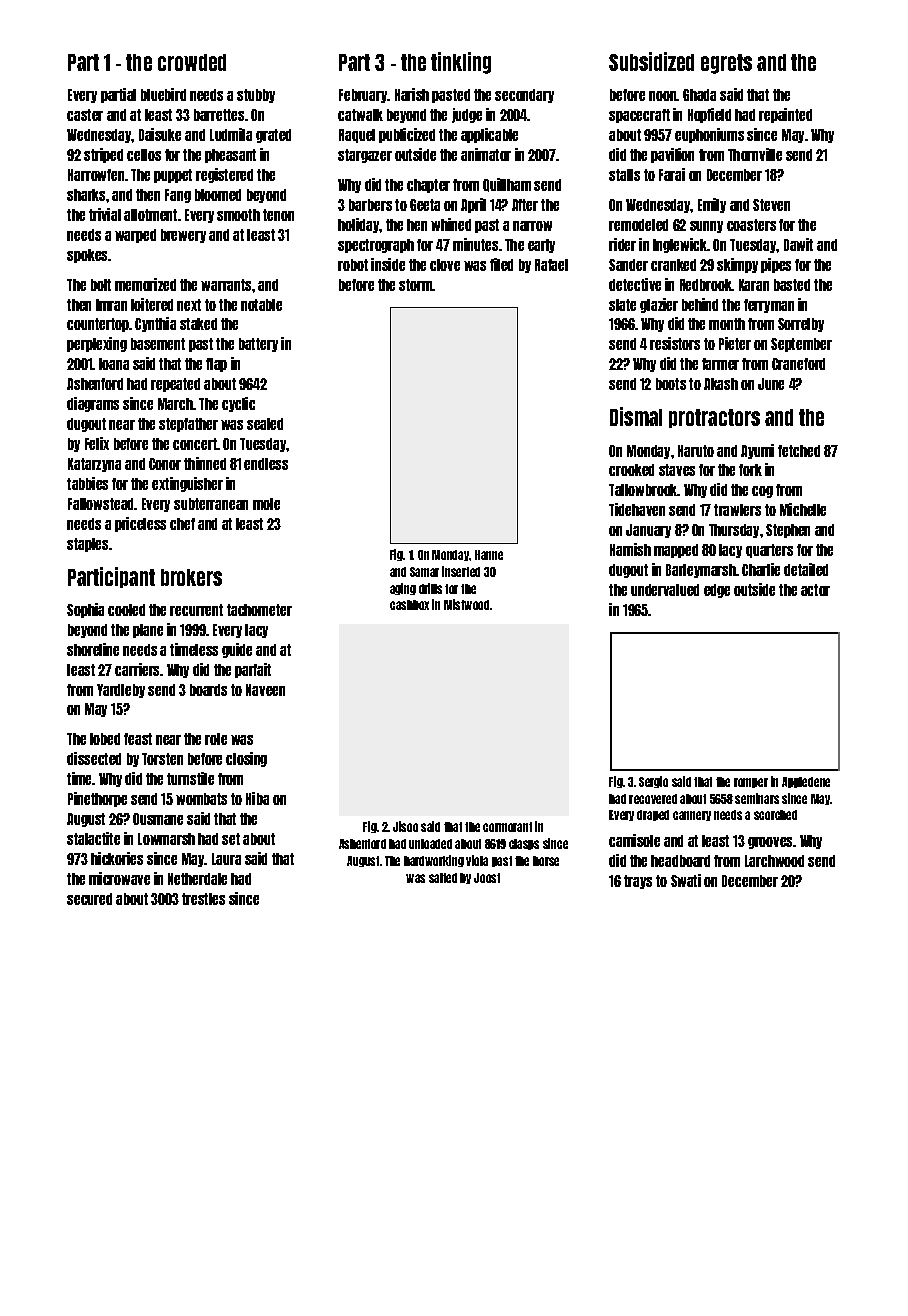 This document has width=908, height=1316. Describe the element at coordinates (191, 577) in the document. I see `brokers` at that location.
